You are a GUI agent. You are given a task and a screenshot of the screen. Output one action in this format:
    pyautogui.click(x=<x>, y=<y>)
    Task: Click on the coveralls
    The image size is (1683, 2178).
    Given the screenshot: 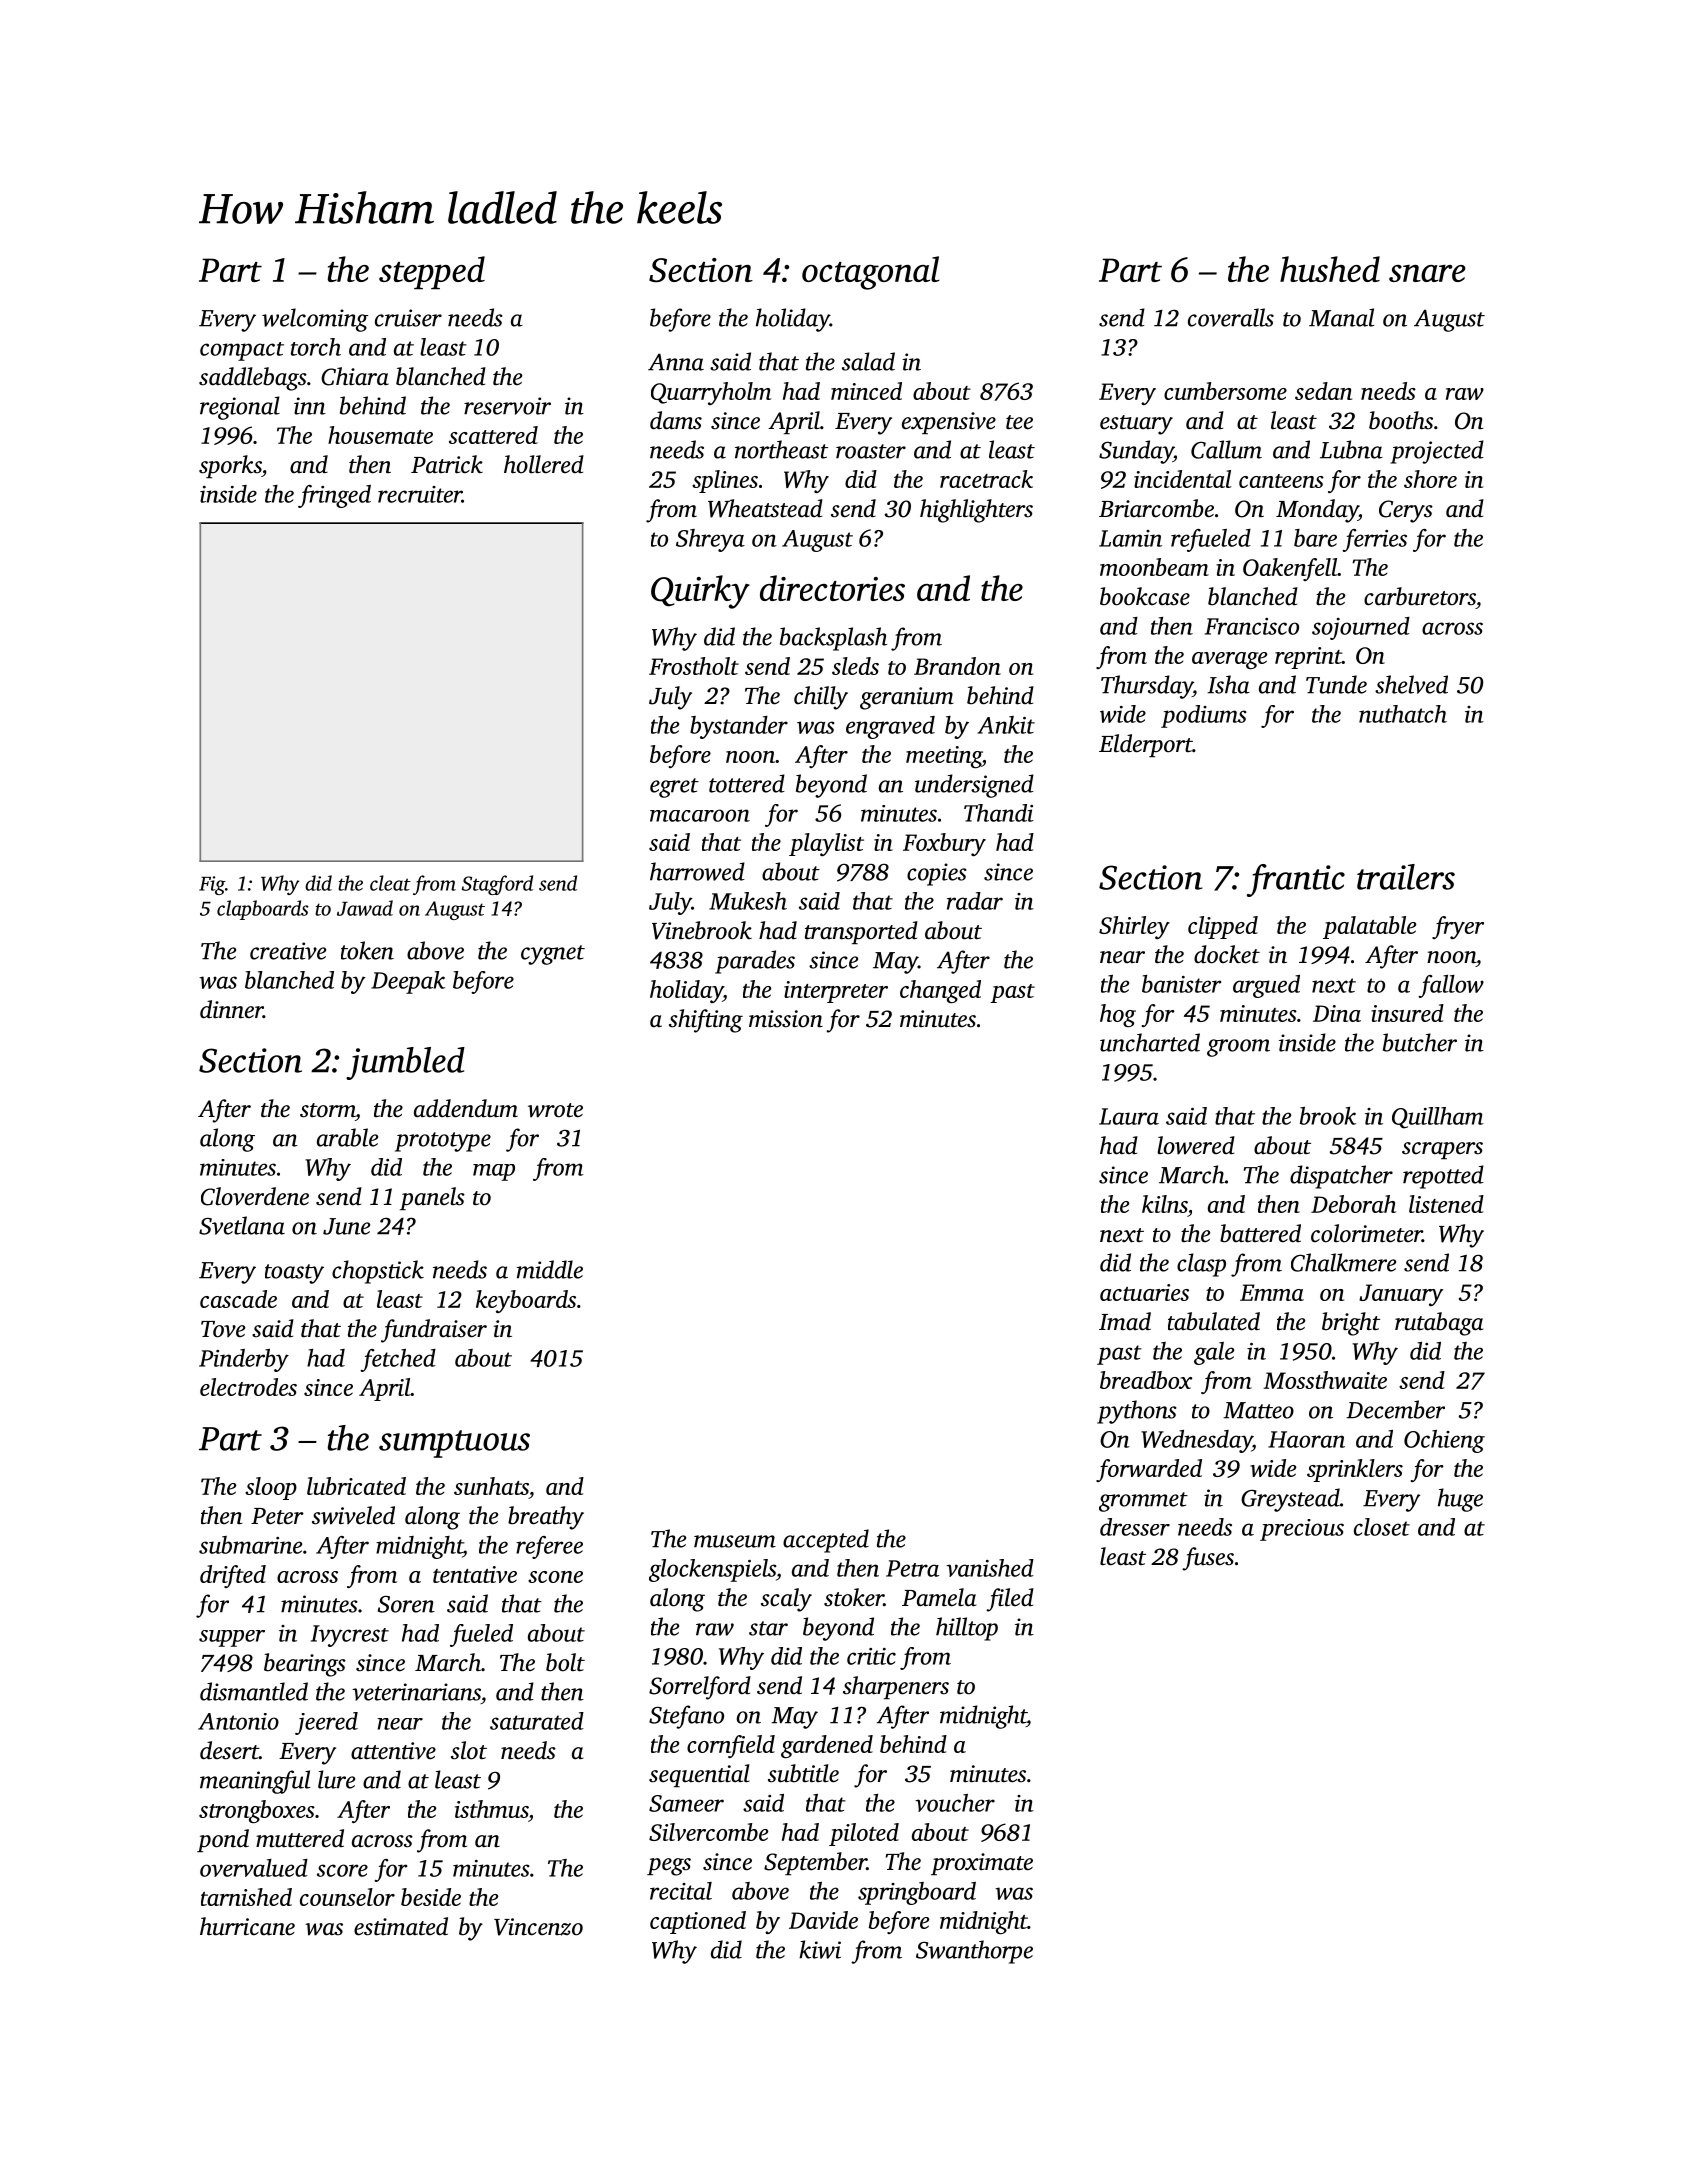 What is the action you would take?
    pyautogui.click(x=1231, y=317)
